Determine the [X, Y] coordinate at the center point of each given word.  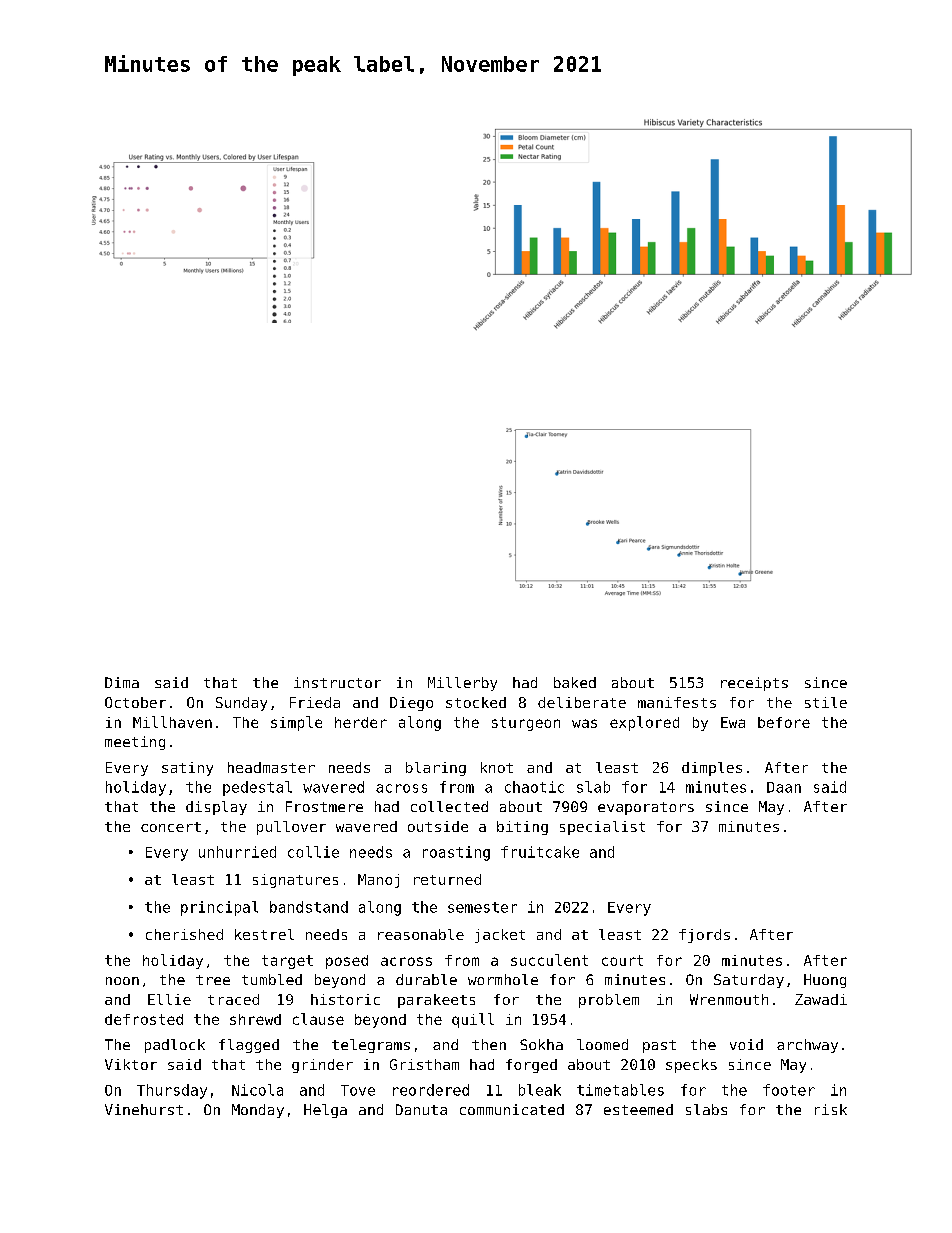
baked [575, 682]
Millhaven [172, 722]
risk [831, 1109]
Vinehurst [144, 1109]
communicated [512, 1109]
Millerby [462, 684]
